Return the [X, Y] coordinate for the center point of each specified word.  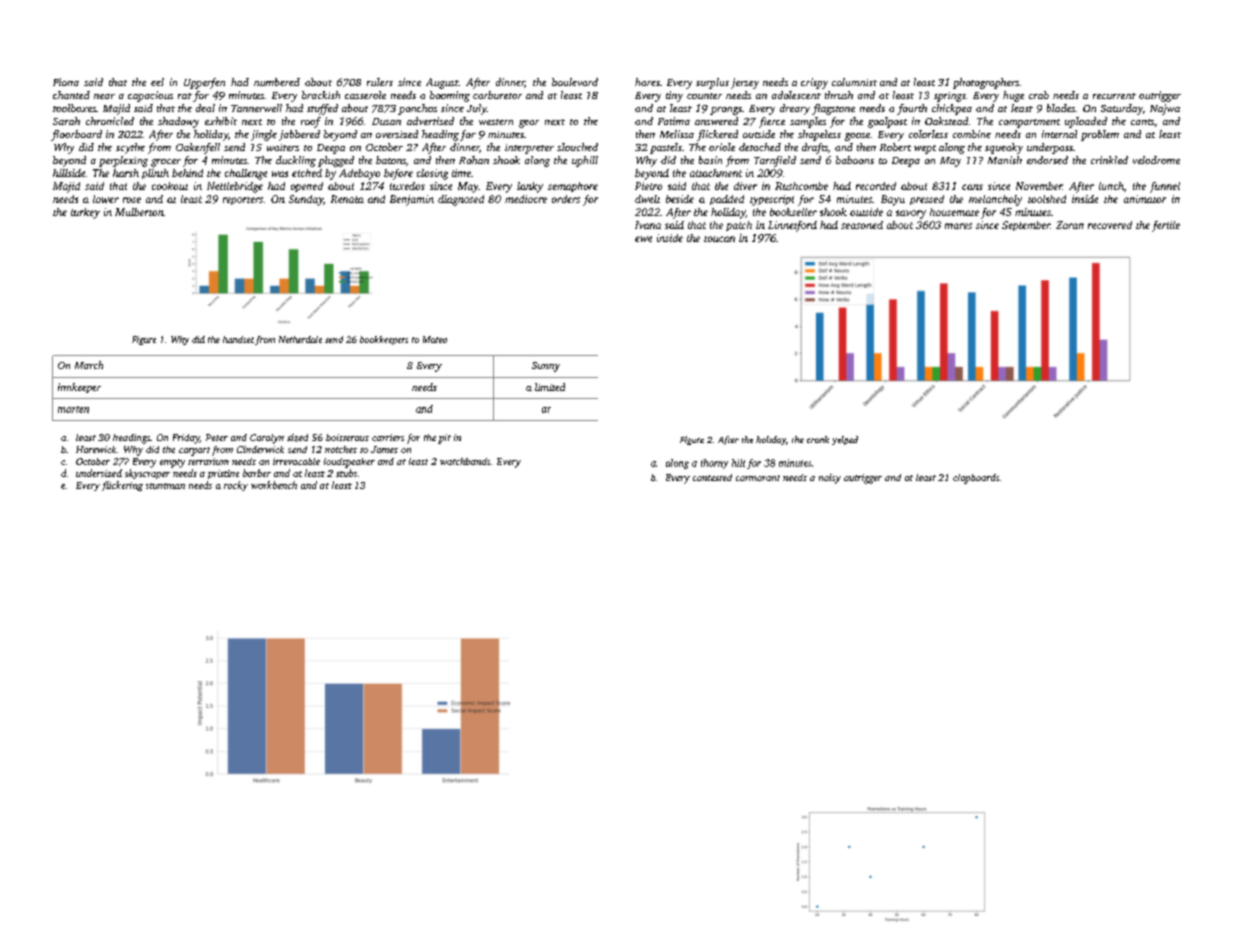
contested [712, 477]
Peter [217, 437]
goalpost [887, 122]
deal [205, 108]
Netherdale [300, 339]
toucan [719, 239]
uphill [585, 161]
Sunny [546, 367]
